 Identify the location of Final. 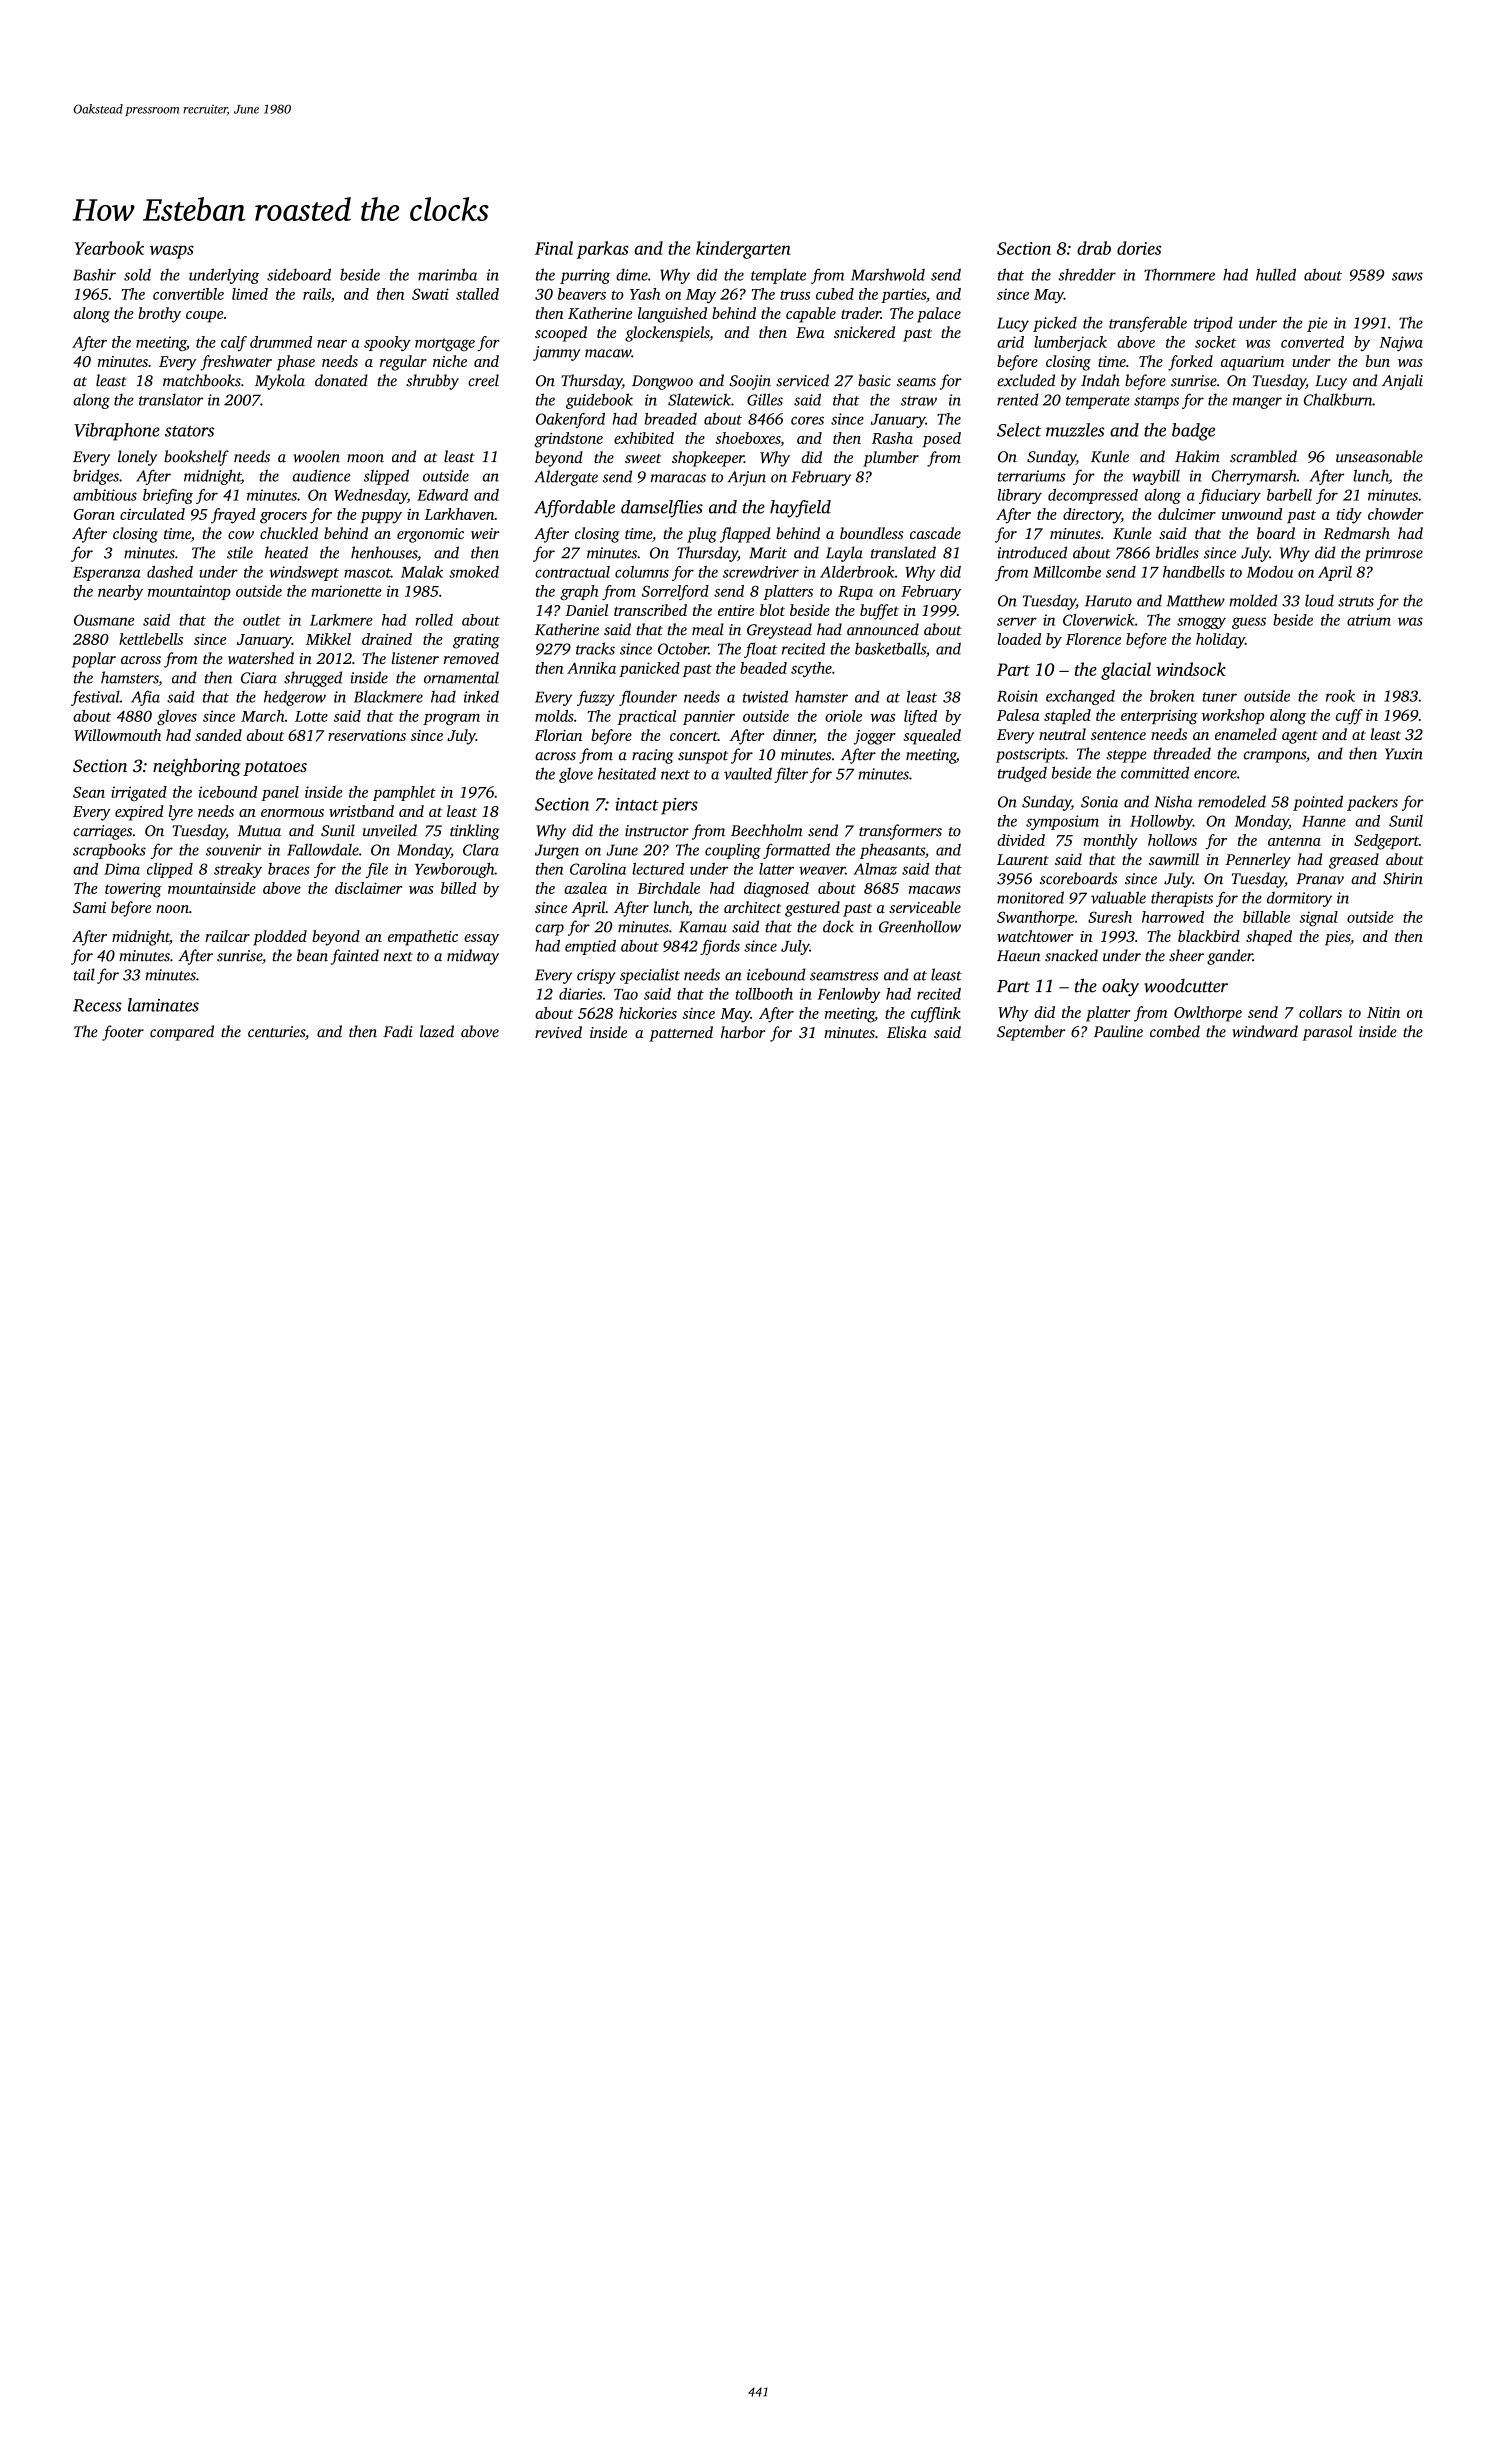
(554, 248).
